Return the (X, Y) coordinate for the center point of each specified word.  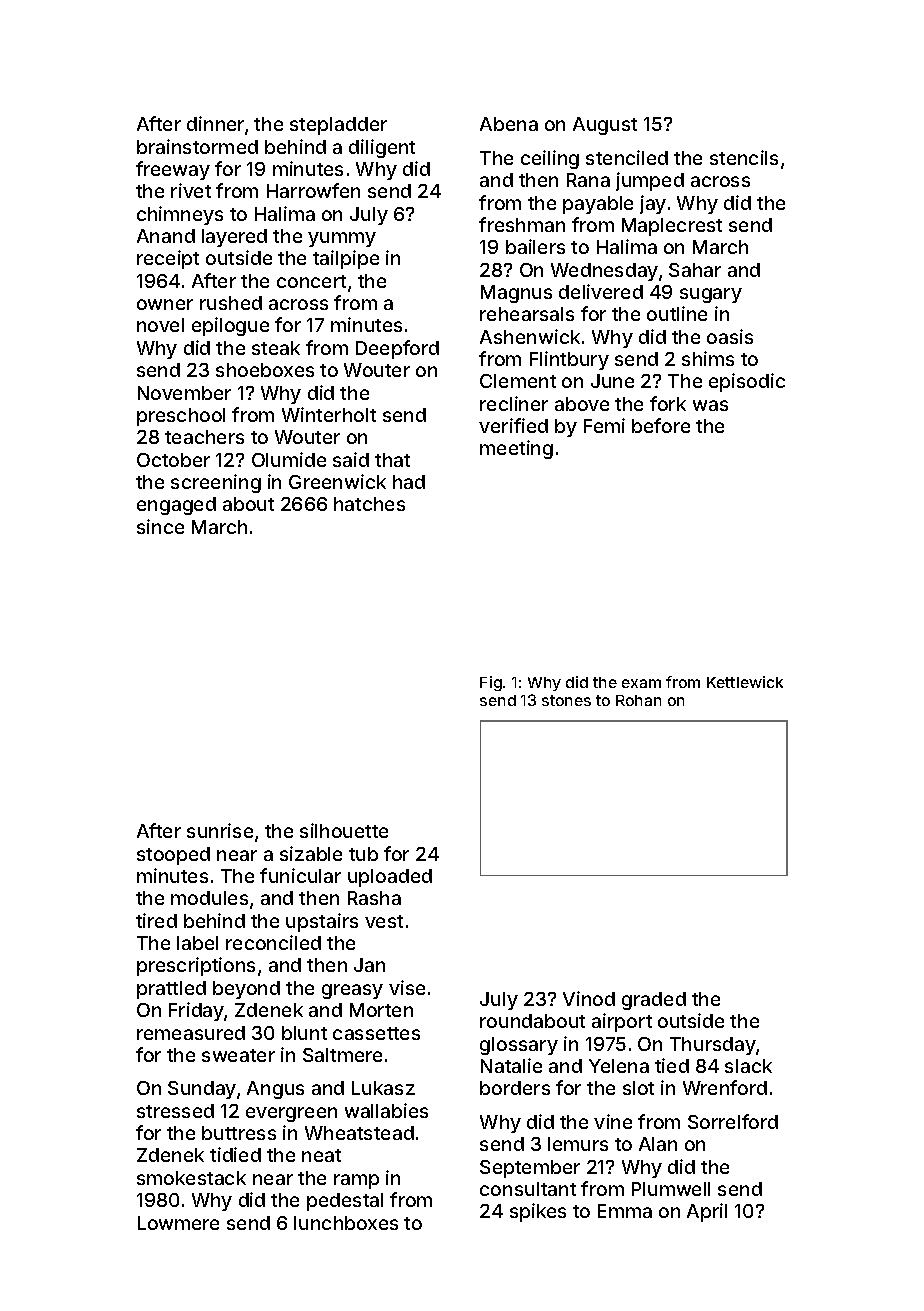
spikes (538, 1212)
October (173, 460)
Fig (491, 683)
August (605, 126)
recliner (514, 403)
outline (677, 313)
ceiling (550, 159)
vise (407, 987)
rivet (191, 190)
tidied (235, 1154)
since (160, 526)
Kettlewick (745, 682)
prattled (171, 990)
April (707, 1212)
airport (622, 1022)
